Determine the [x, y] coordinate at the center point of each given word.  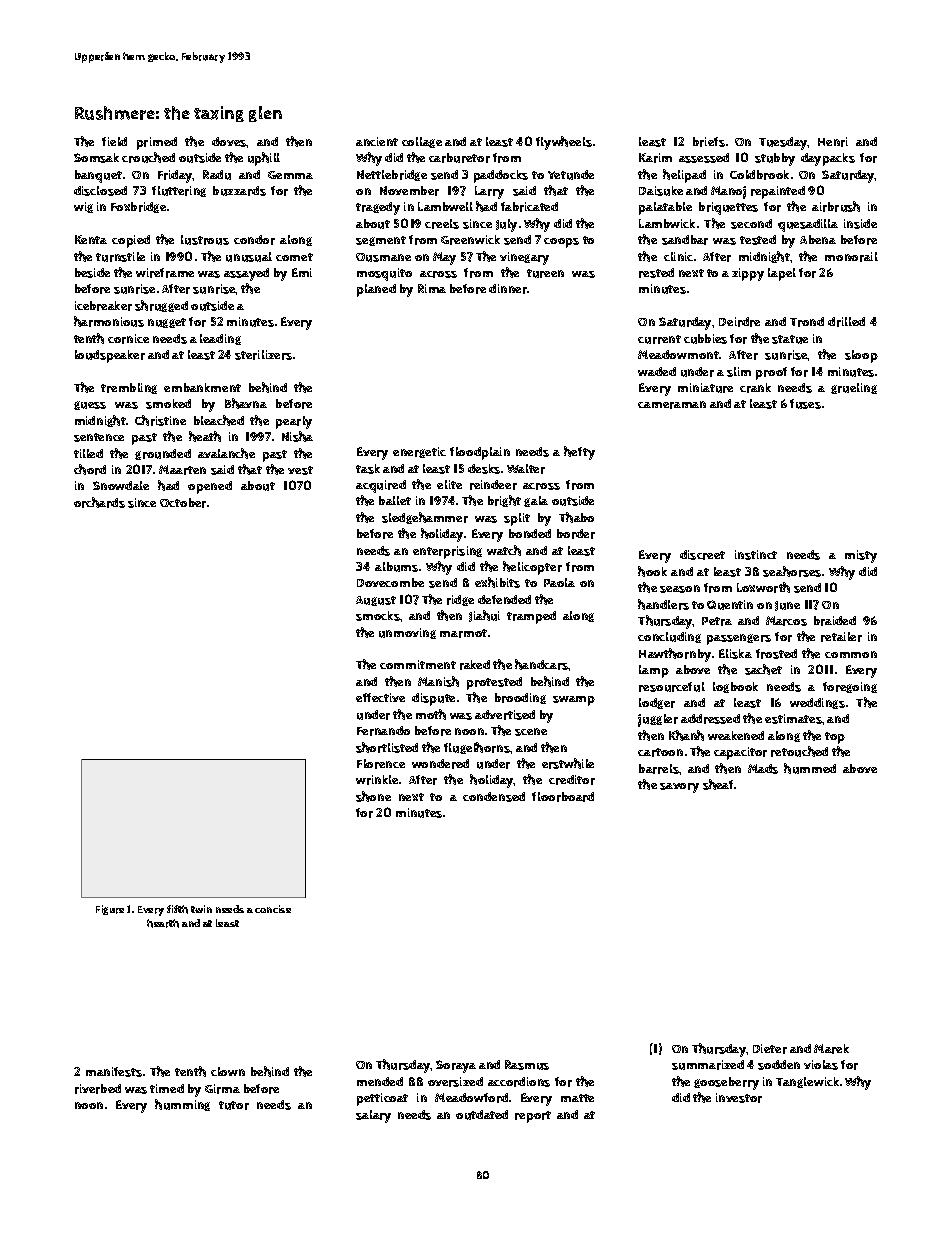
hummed [810, 768]
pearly [294, 422]
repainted [778, 192]
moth [431, 714]
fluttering [179, 191]
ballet [395, 500]
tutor [234, 1105]
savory [679, 788]
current [659, 339]
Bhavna [246, 403]
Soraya [456, 1066]
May [444, 258]
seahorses [792, 571]
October [183, 503]
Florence [381, 764]
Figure [110, 910]
